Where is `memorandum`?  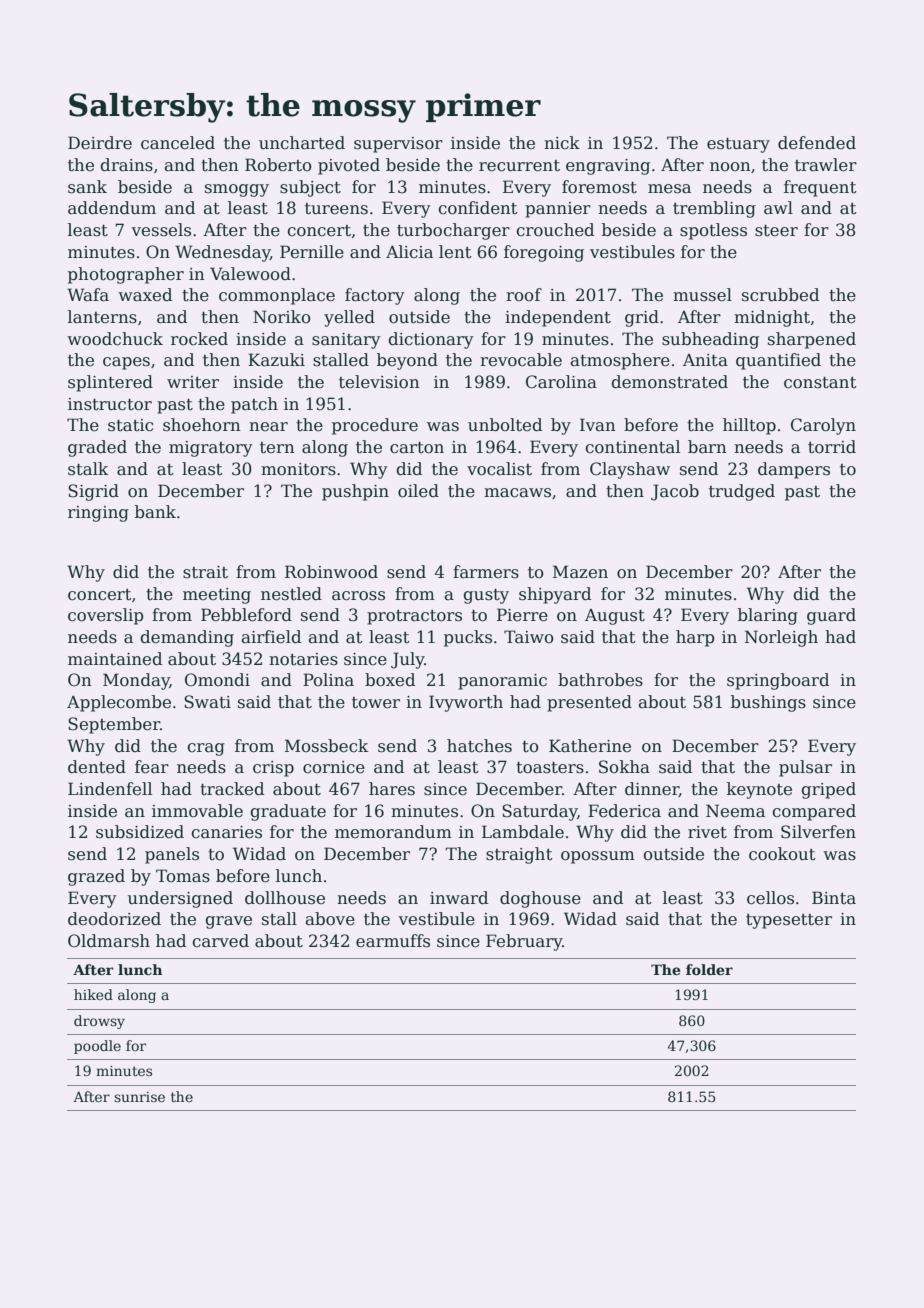
memorandum is located at coordinates (393, 832).
